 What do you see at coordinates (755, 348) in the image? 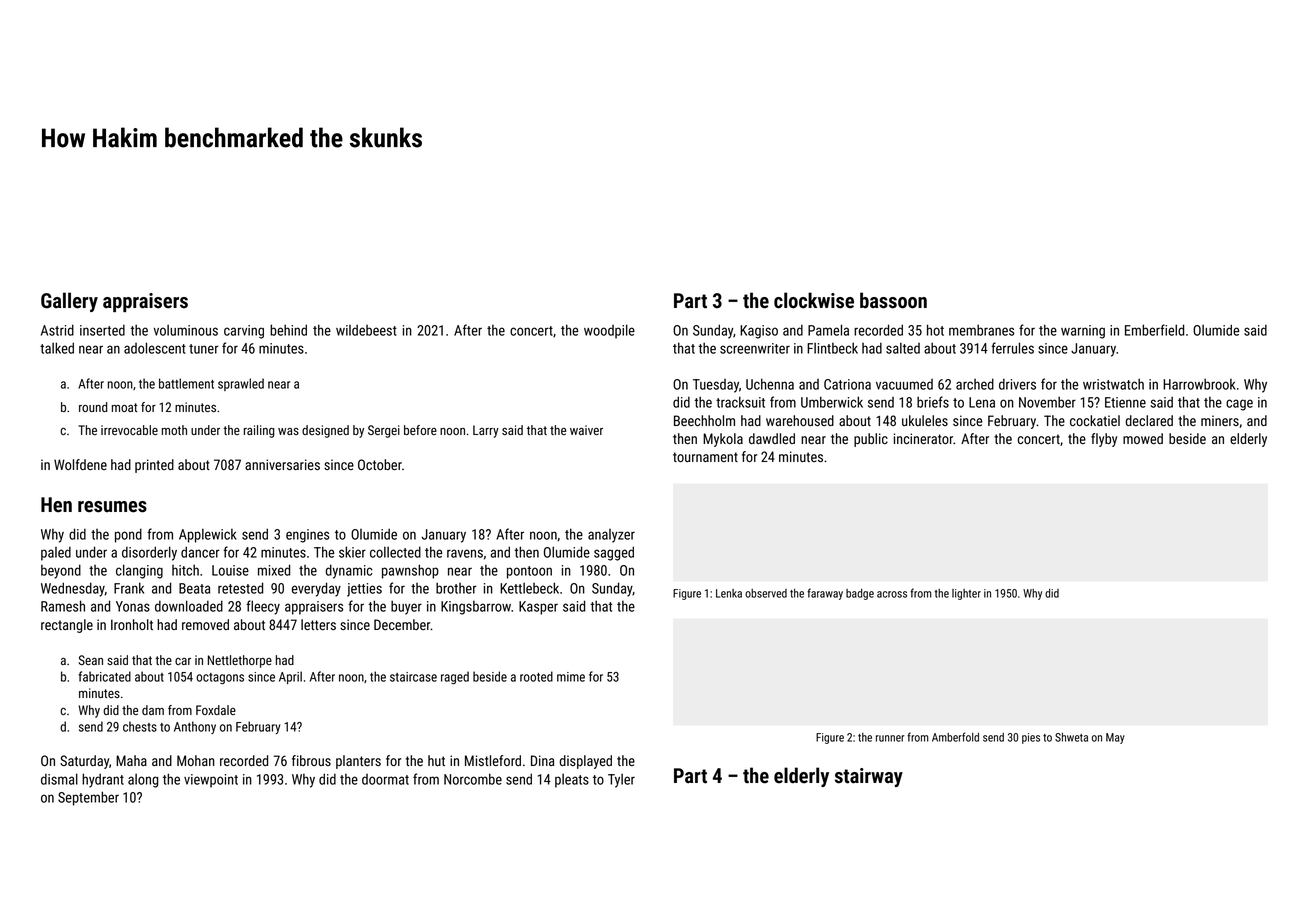
I see `screenwriter` at bounding box center [755, 348].
